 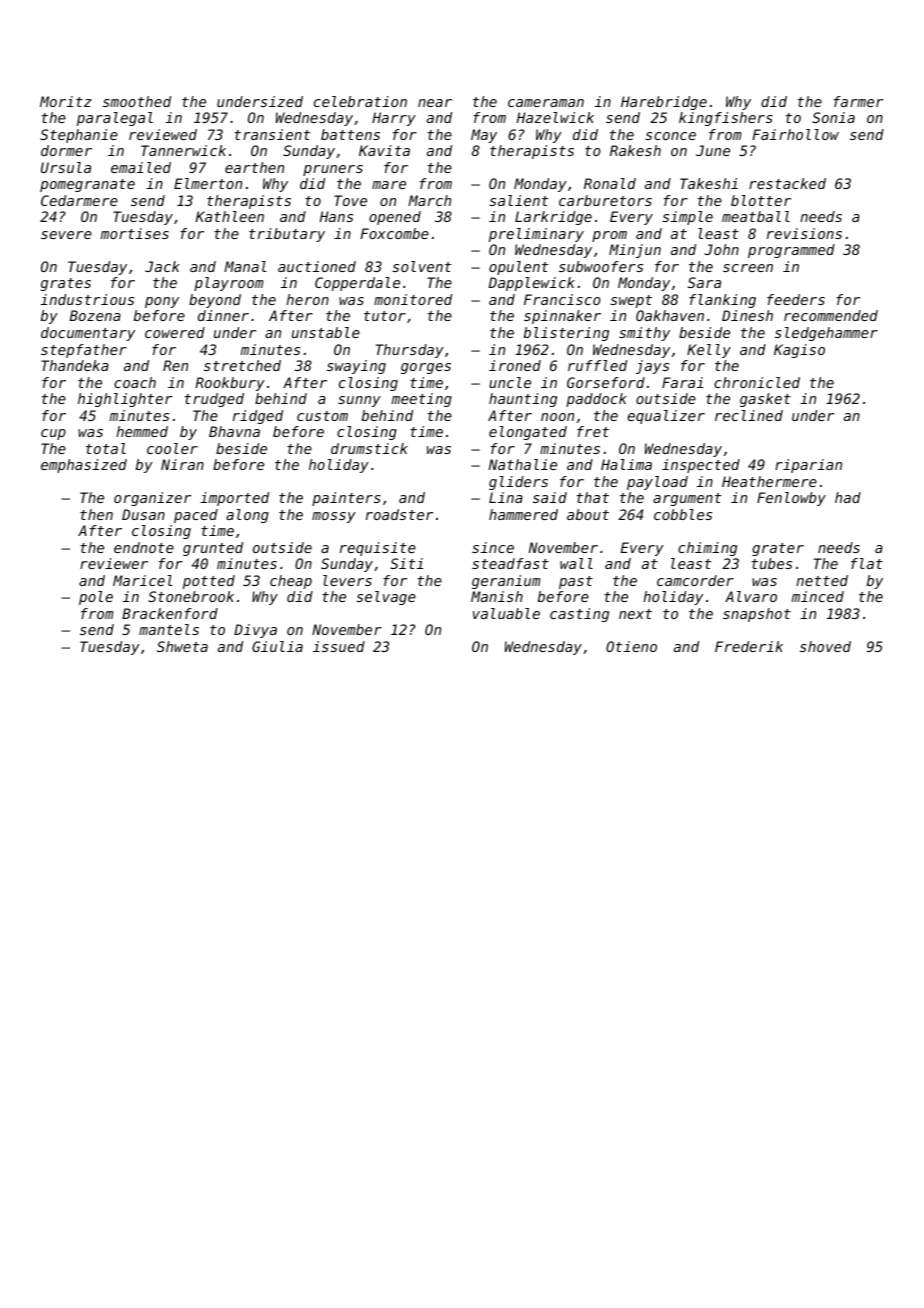 What do you see at coordinates (66, 101) in the document?
I see `Moritz` at bounding box center [66, 101].
